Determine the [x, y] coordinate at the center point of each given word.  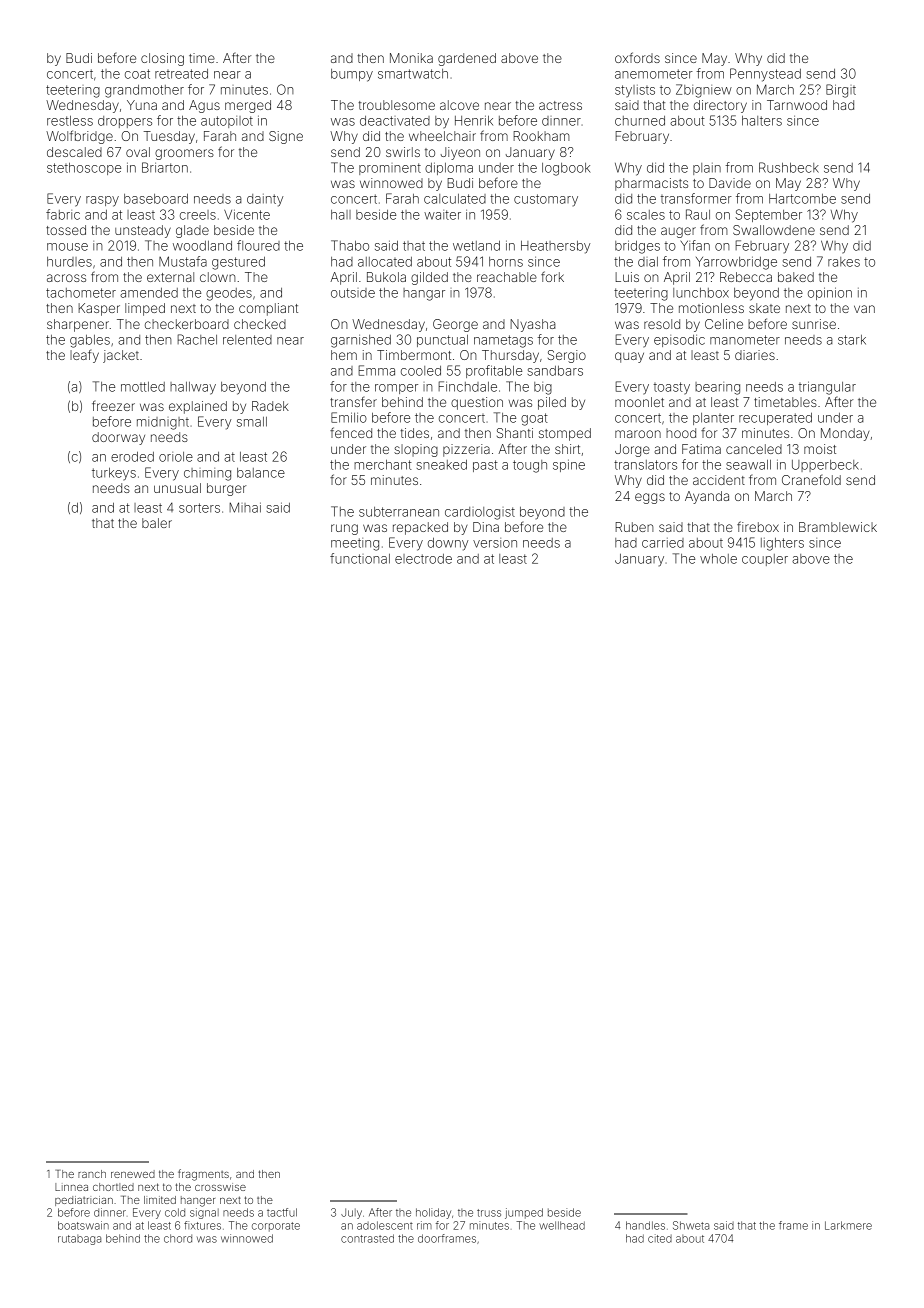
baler [157, 523]
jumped [524, 1213]
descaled [74, 152]
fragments [203, 1175]
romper [396, 389]
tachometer [81, 293]
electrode [423, 559]
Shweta [691, 1225]
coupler [765, 560]
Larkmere [848, 1225]
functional [360, 558]
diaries [755, 355]
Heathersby [555, 247]
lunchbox [701, 293]
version [495, 543]
